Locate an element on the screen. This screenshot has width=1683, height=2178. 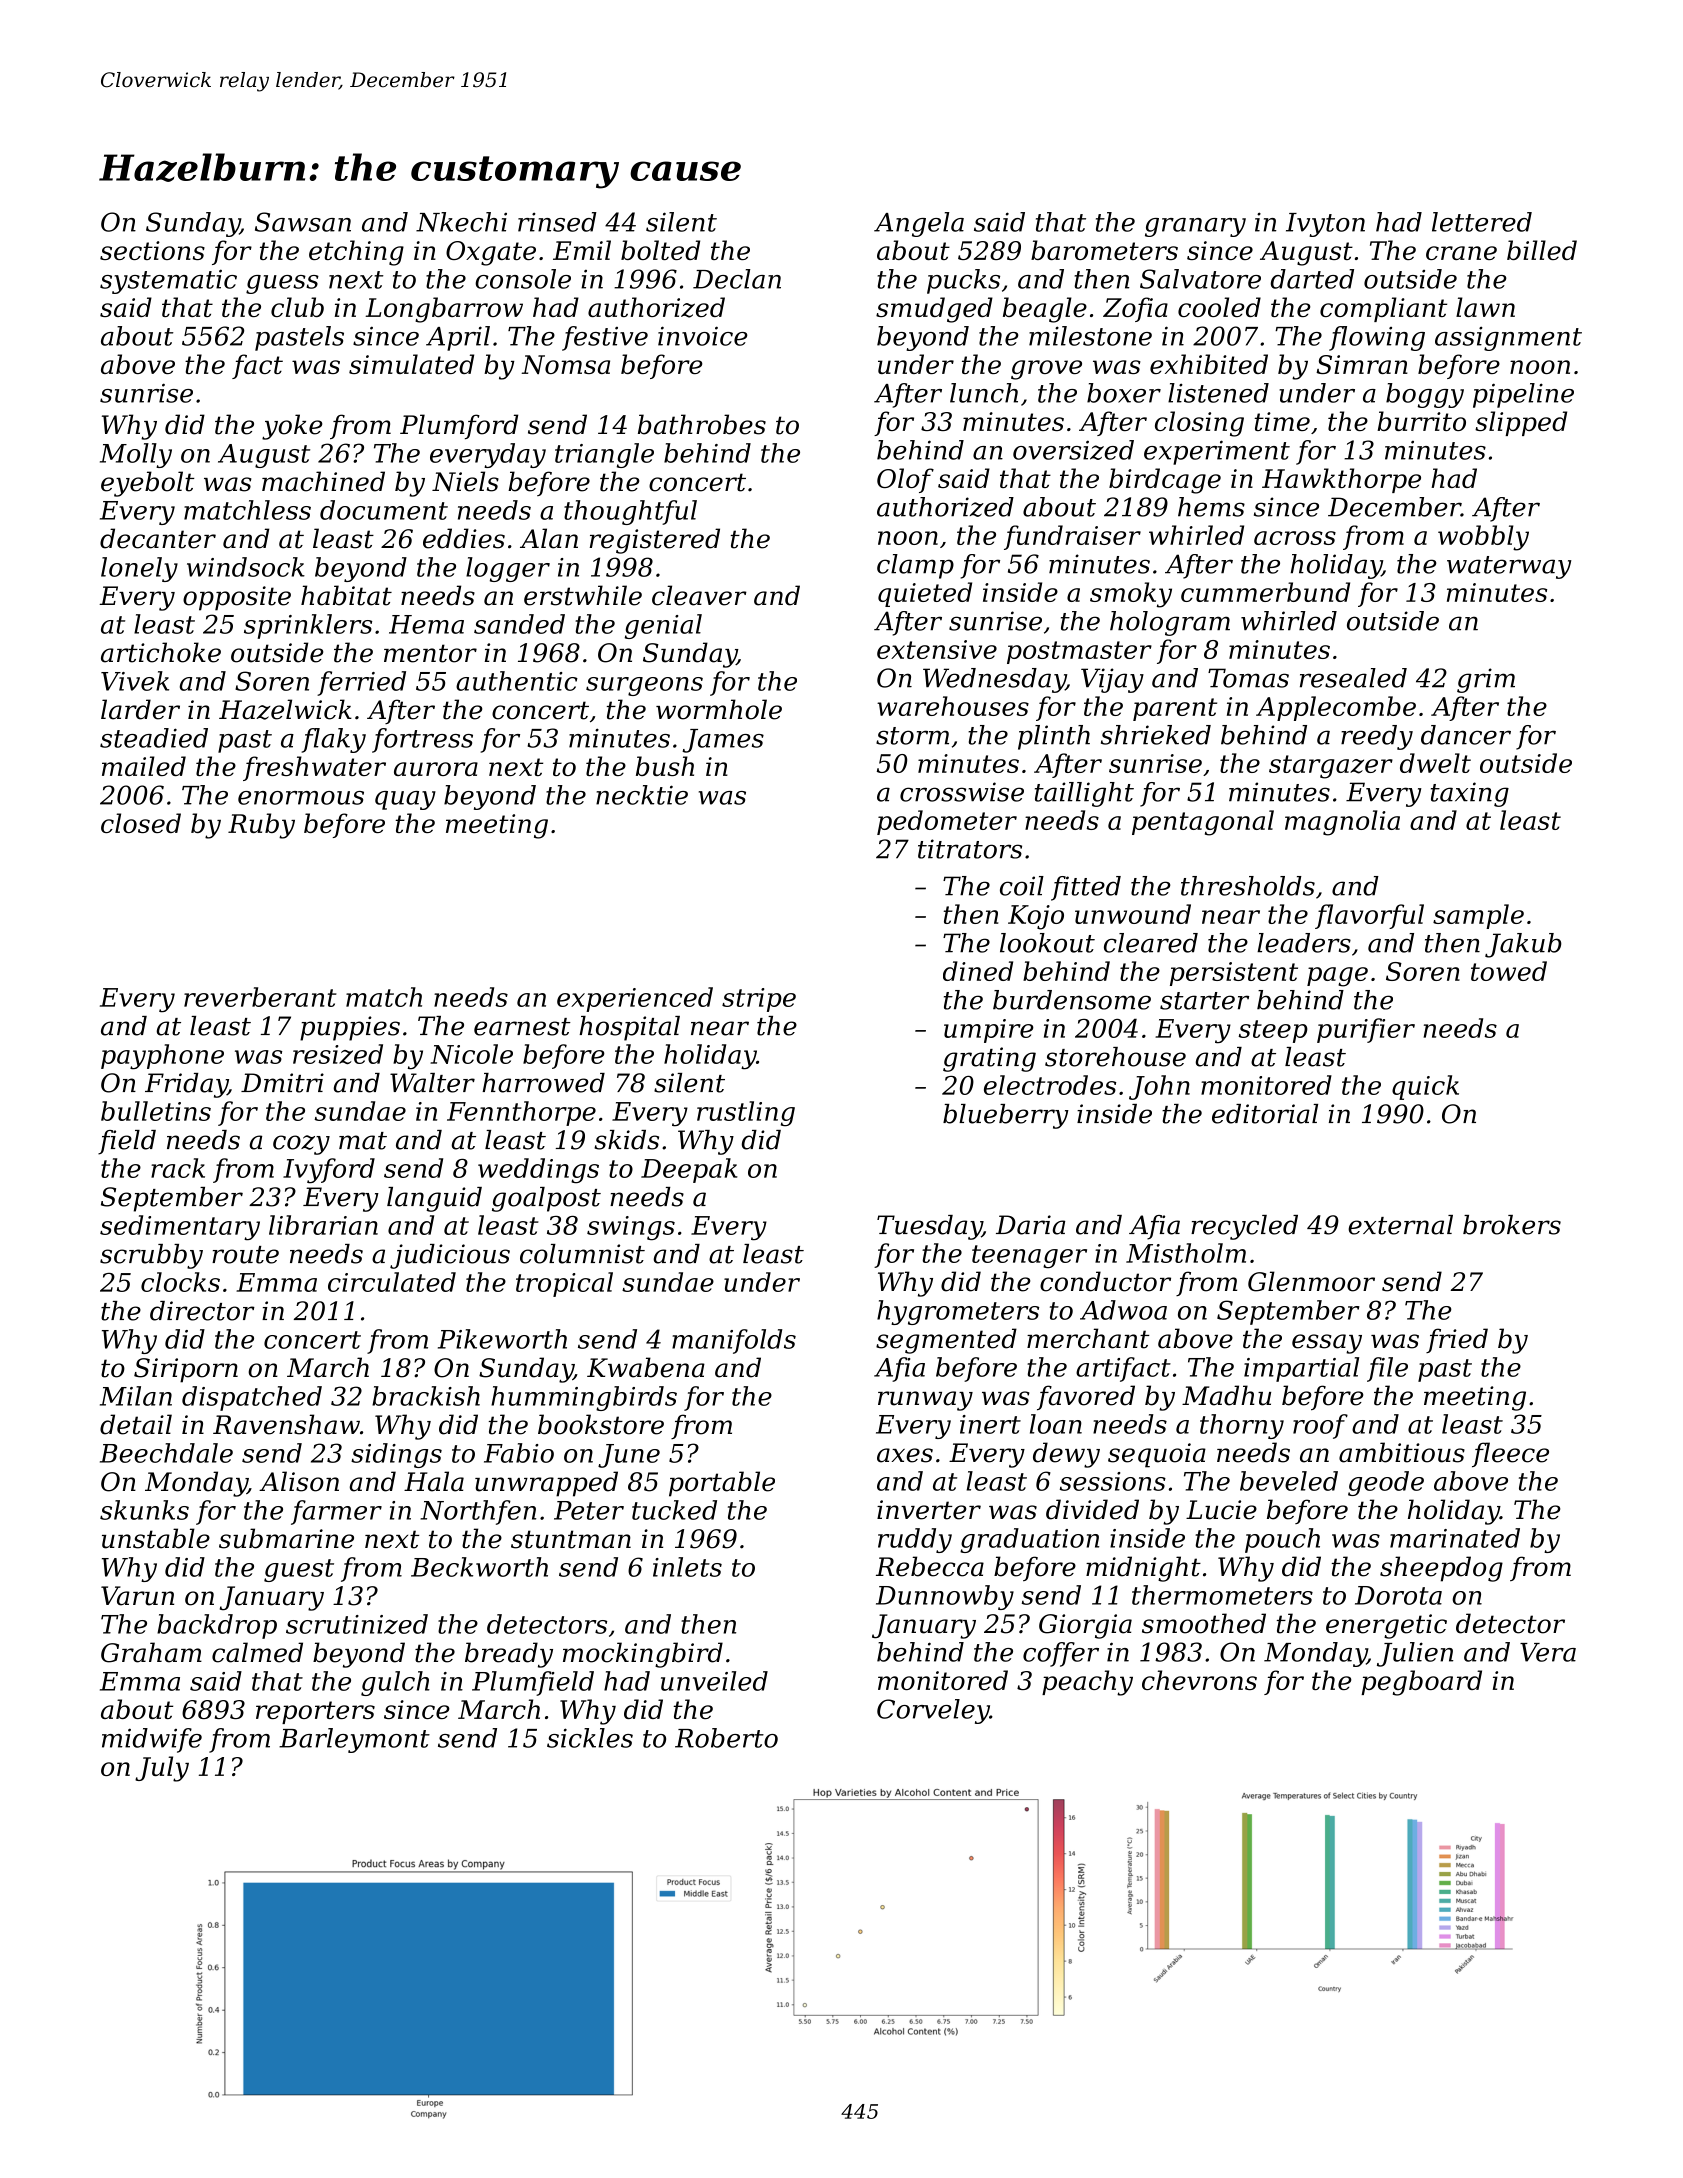
manifolds is located at coordinates (734, 1341).
